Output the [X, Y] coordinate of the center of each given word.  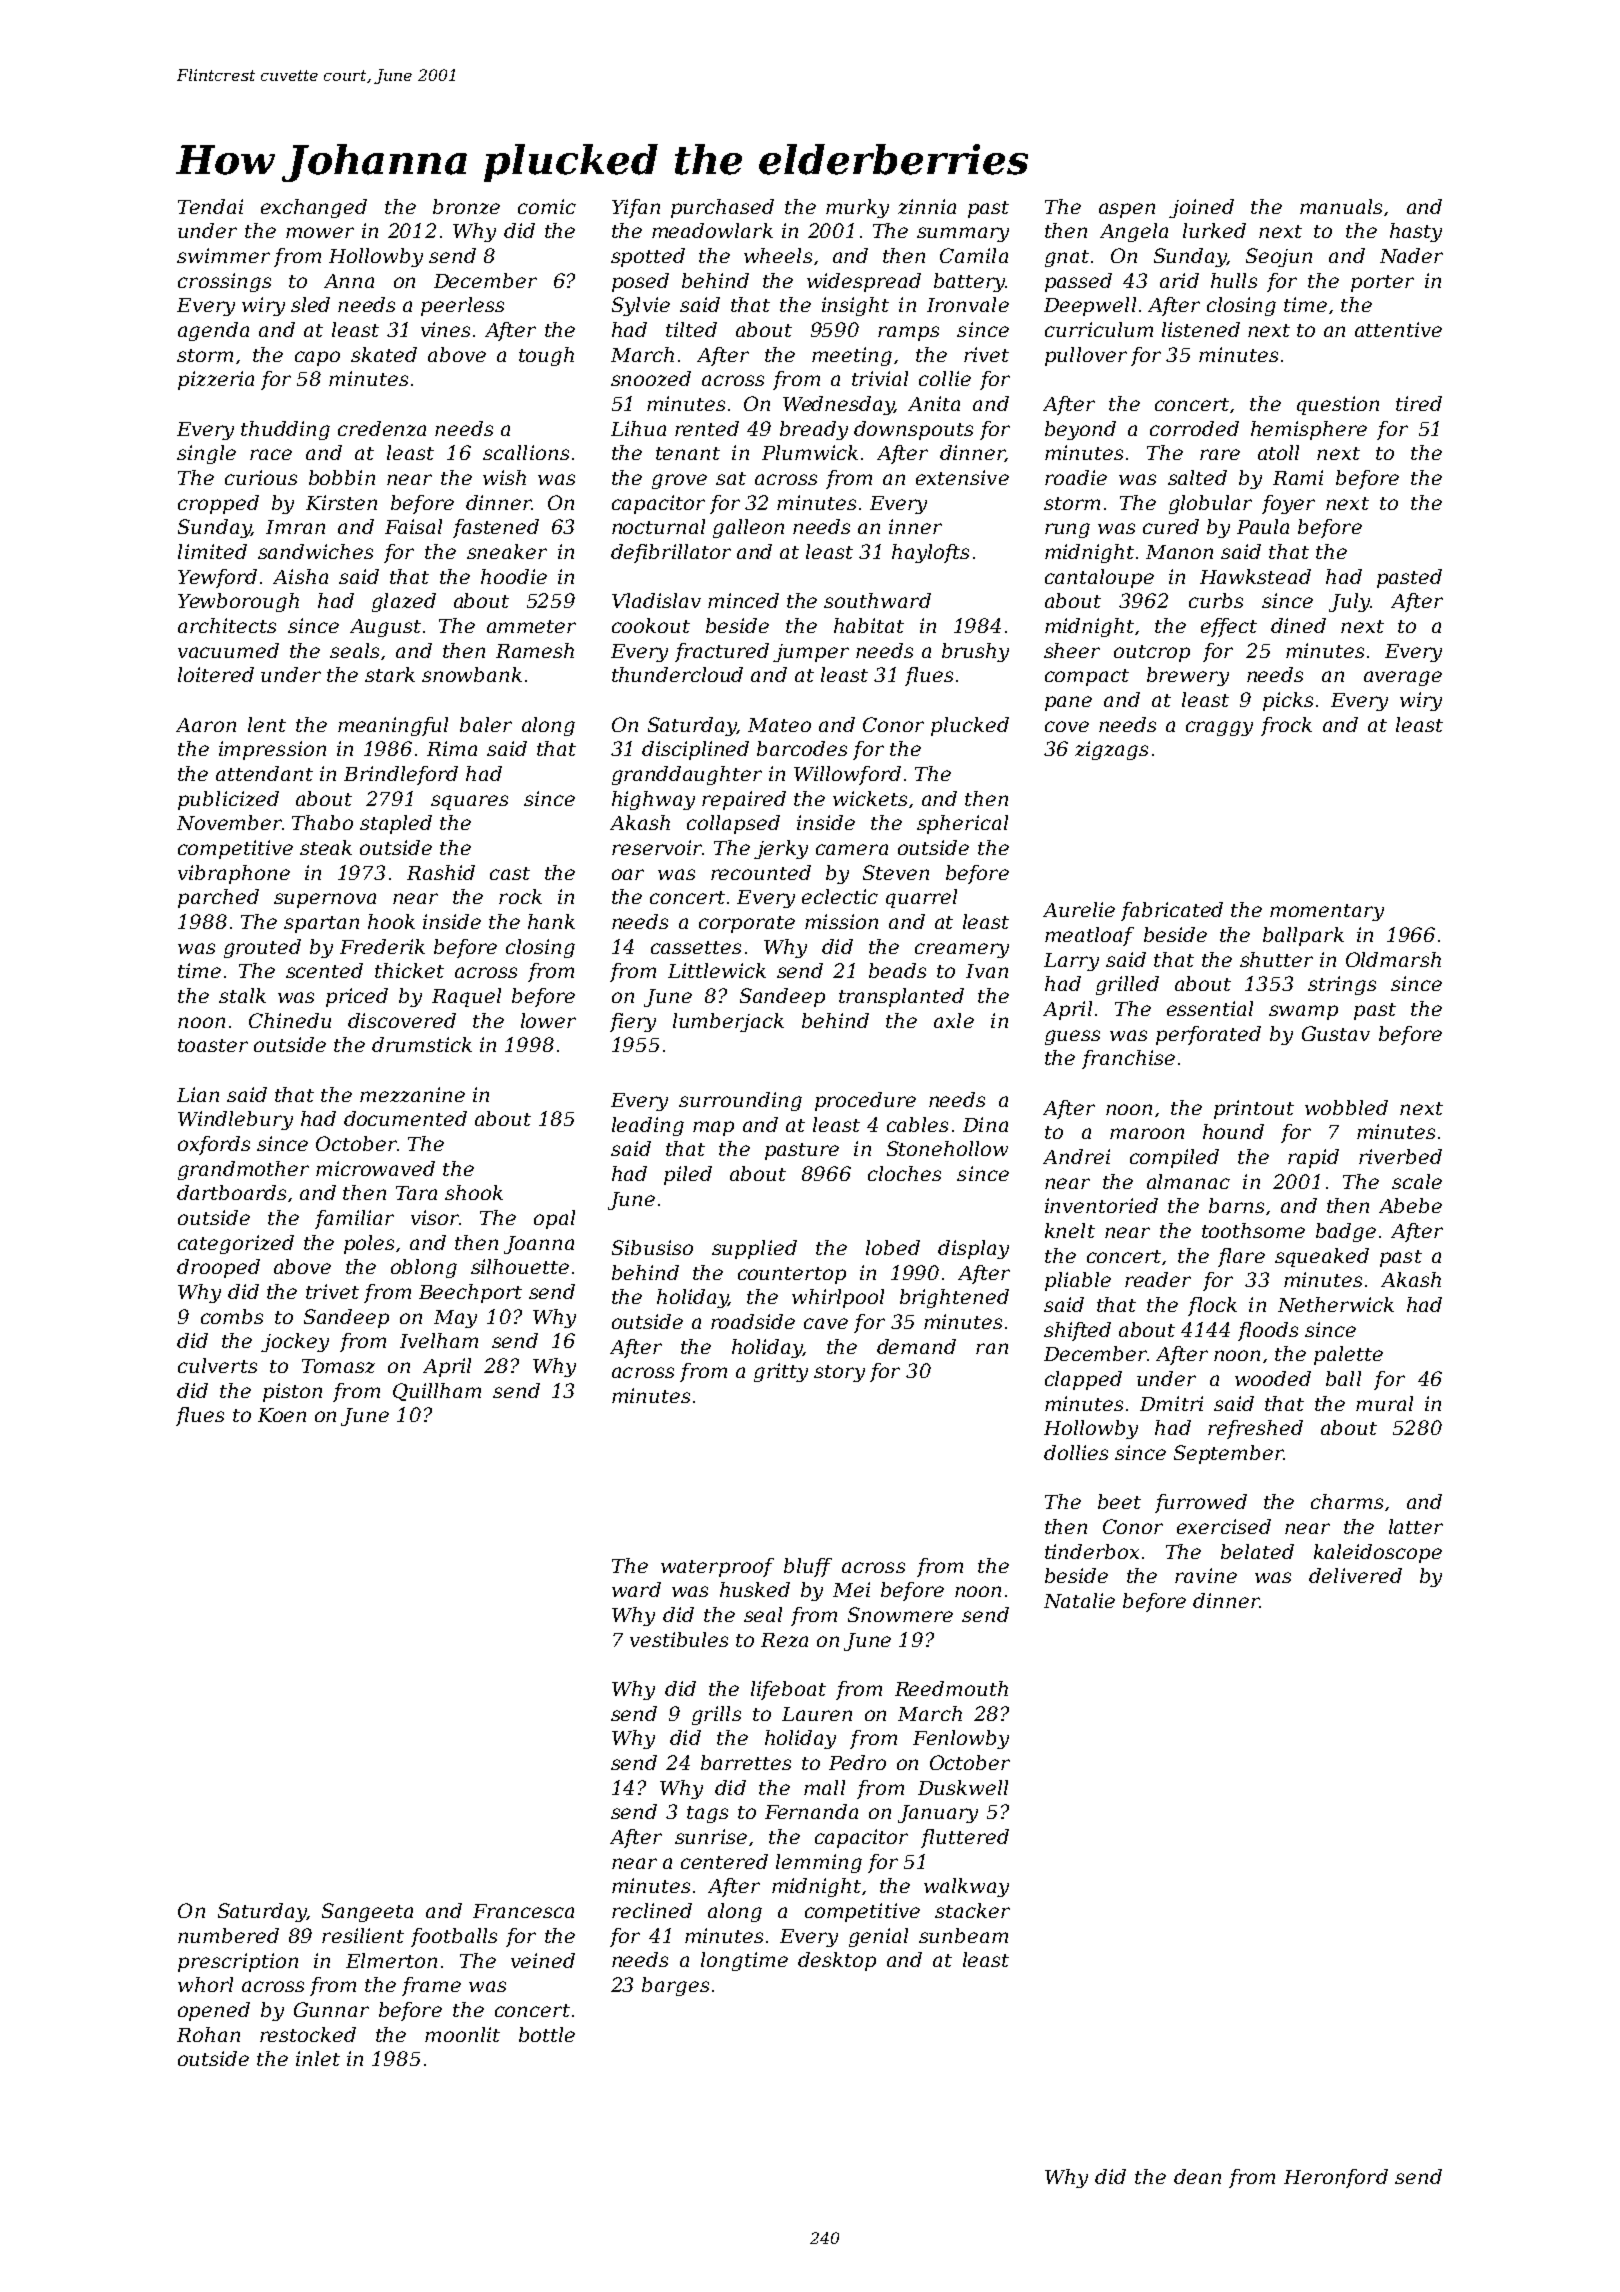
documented [405, 1118]
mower [320, 232]
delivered [1355, 1575]
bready [814, 430]
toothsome [1253, 1230]
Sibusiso [652, 1247]
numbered [228, 1935]
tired [1419, 403]
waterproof [717, 1567]
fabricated [1172, 911]
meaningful [393, 726]
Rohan [208, 2034]
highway [653, 800]
